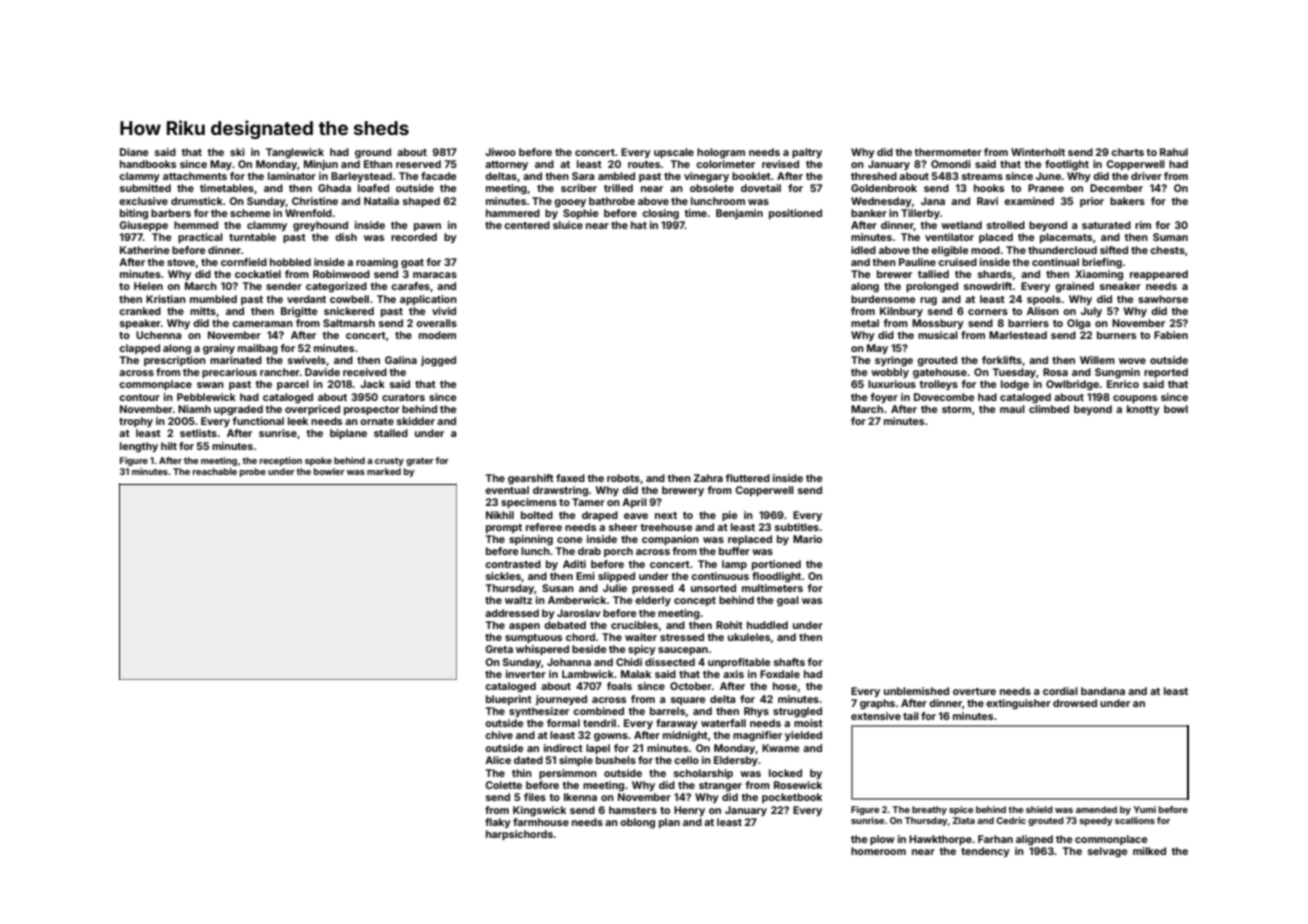 Image resolution: width=1308 pixels, height=924 pixels. Describe the element at coordinates (660, 214) in the image. I see `closing` at that location.
